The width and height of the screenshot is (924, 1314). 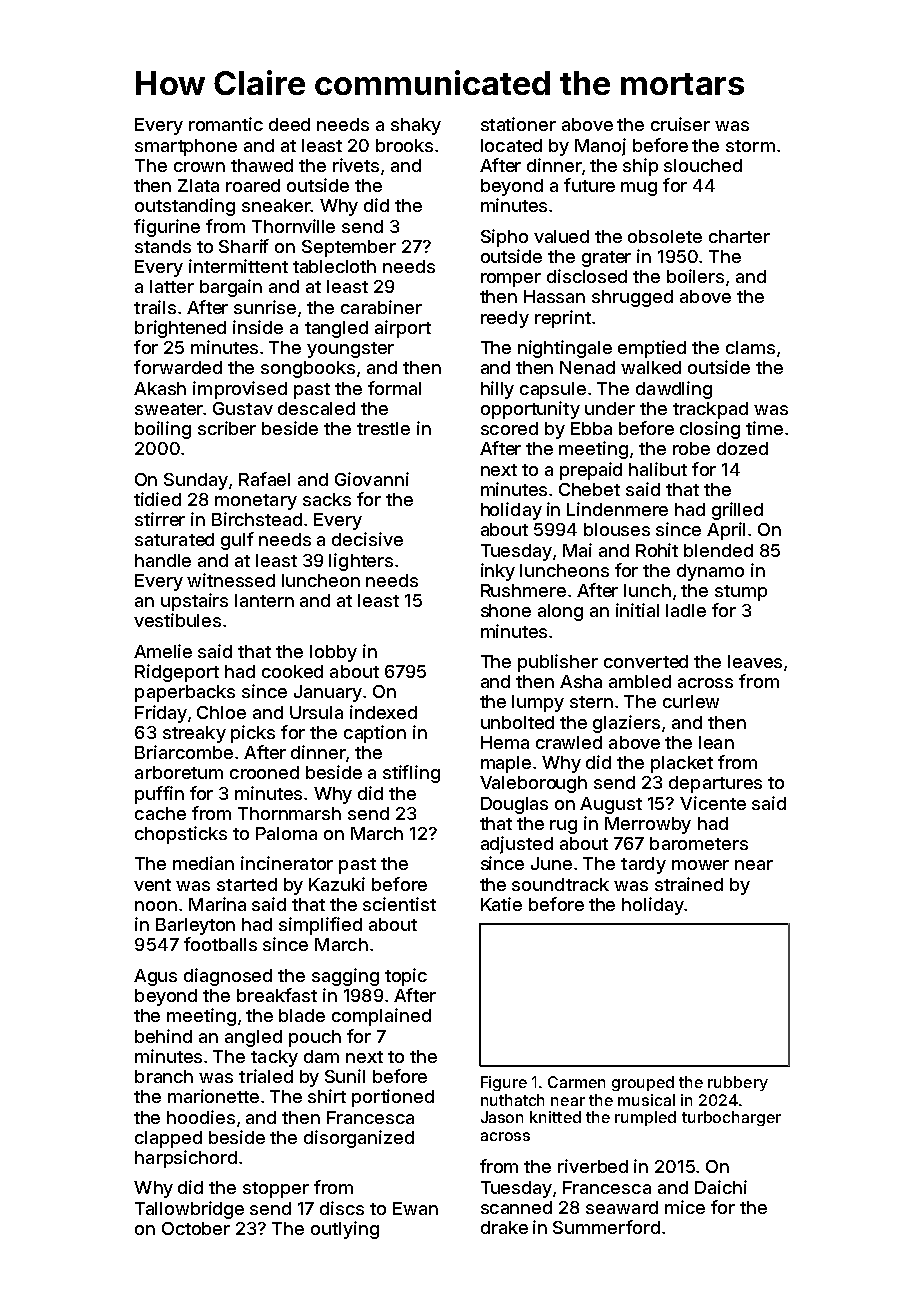 I want to click on figurine, so click(x=167, y=228).
